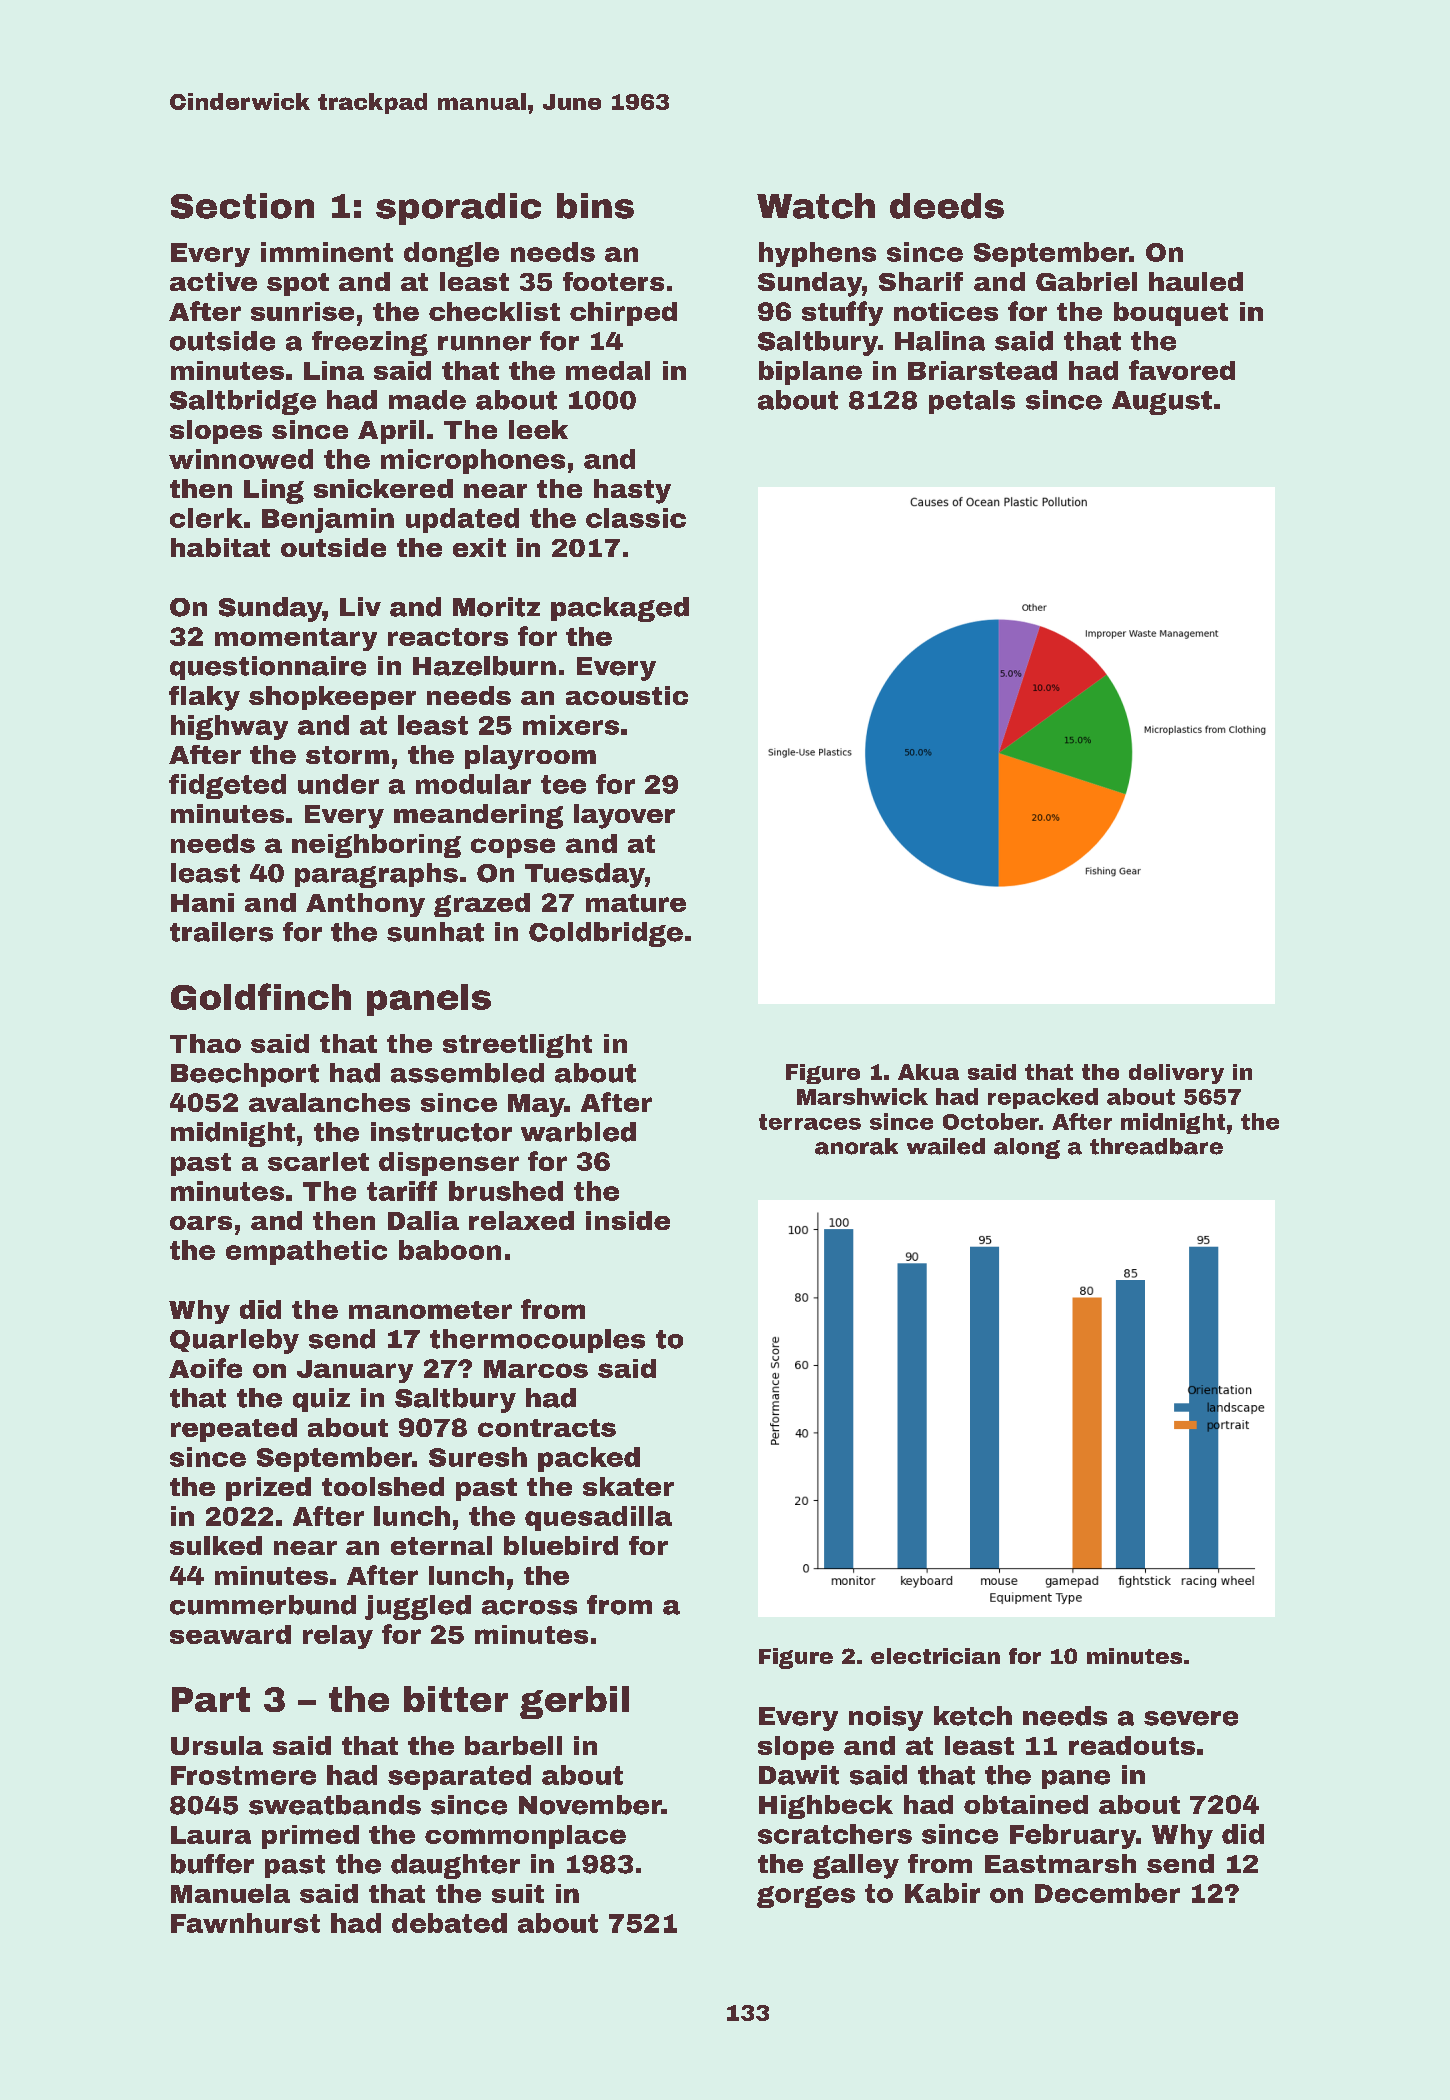  I want to click on warbled, so click(578, 1132).
